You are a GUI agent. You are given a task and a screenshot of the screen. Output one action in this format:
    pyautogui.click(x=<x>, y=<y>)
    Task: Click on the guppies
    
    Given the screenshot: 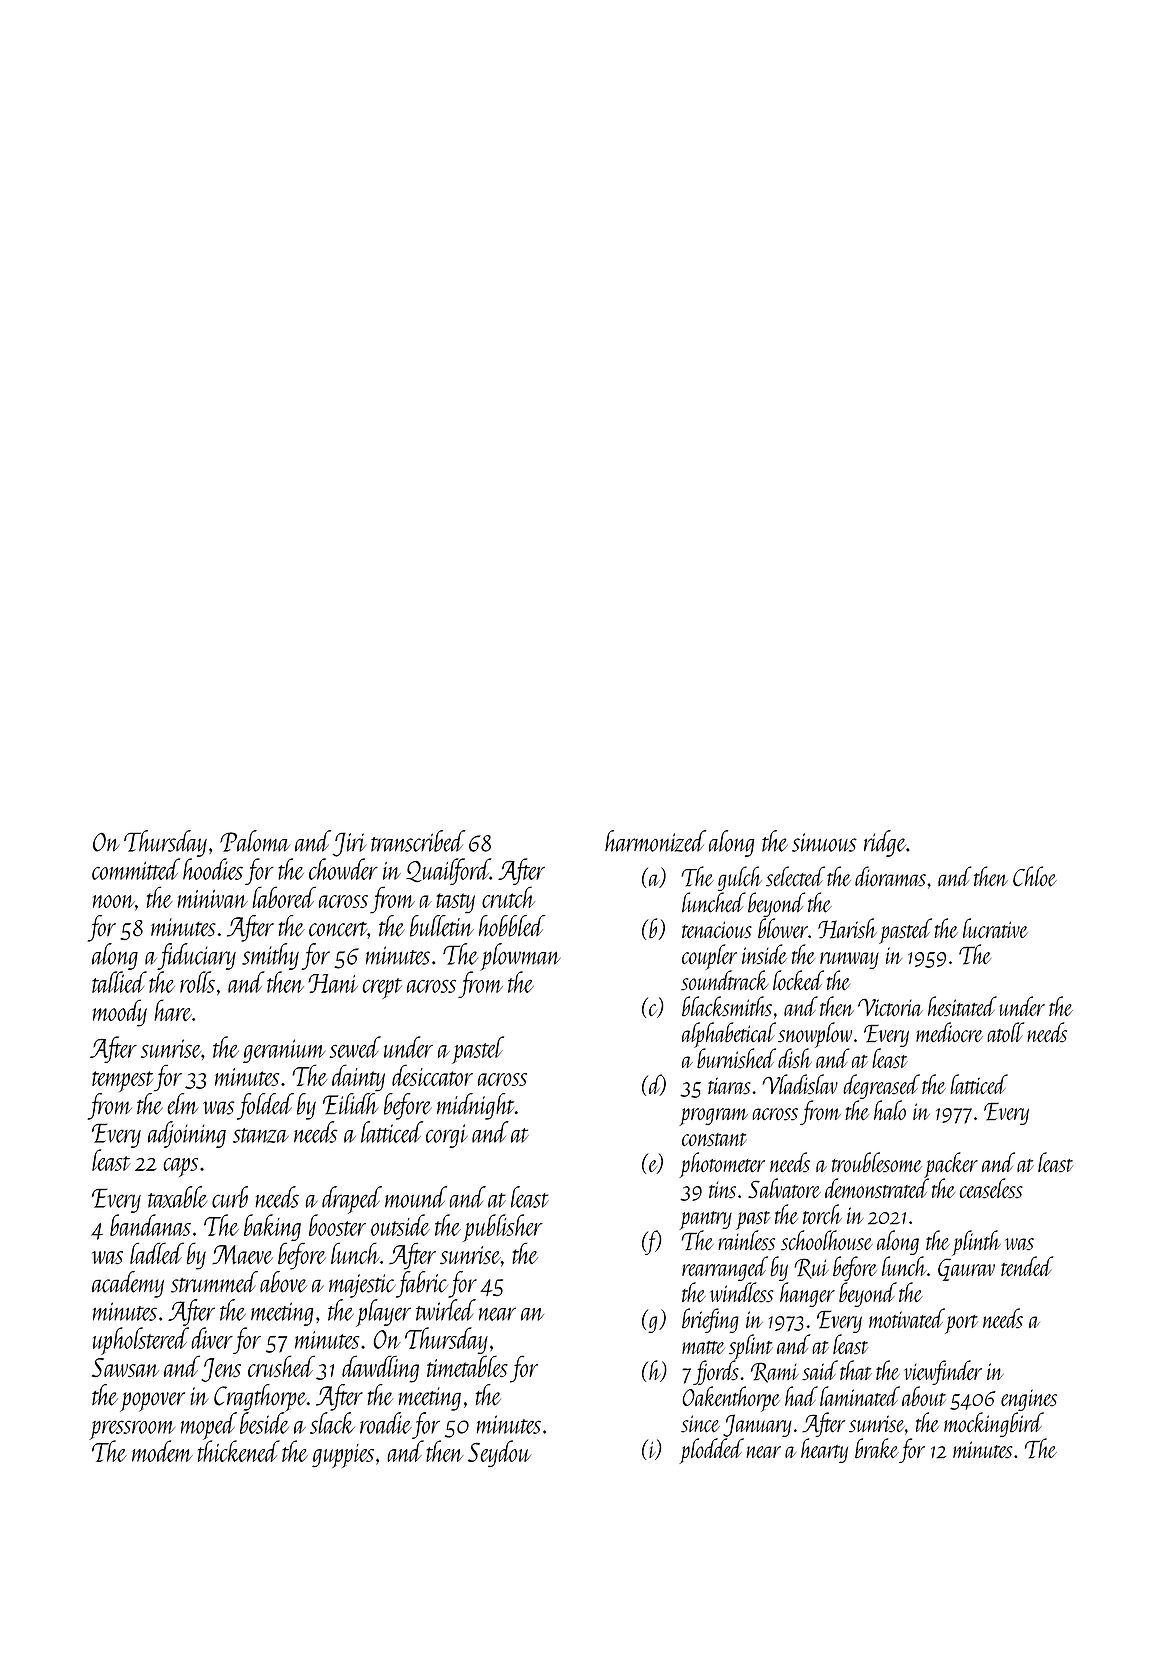 What is the action you would take?
    pyautogui.click(x=343, y=1456)
